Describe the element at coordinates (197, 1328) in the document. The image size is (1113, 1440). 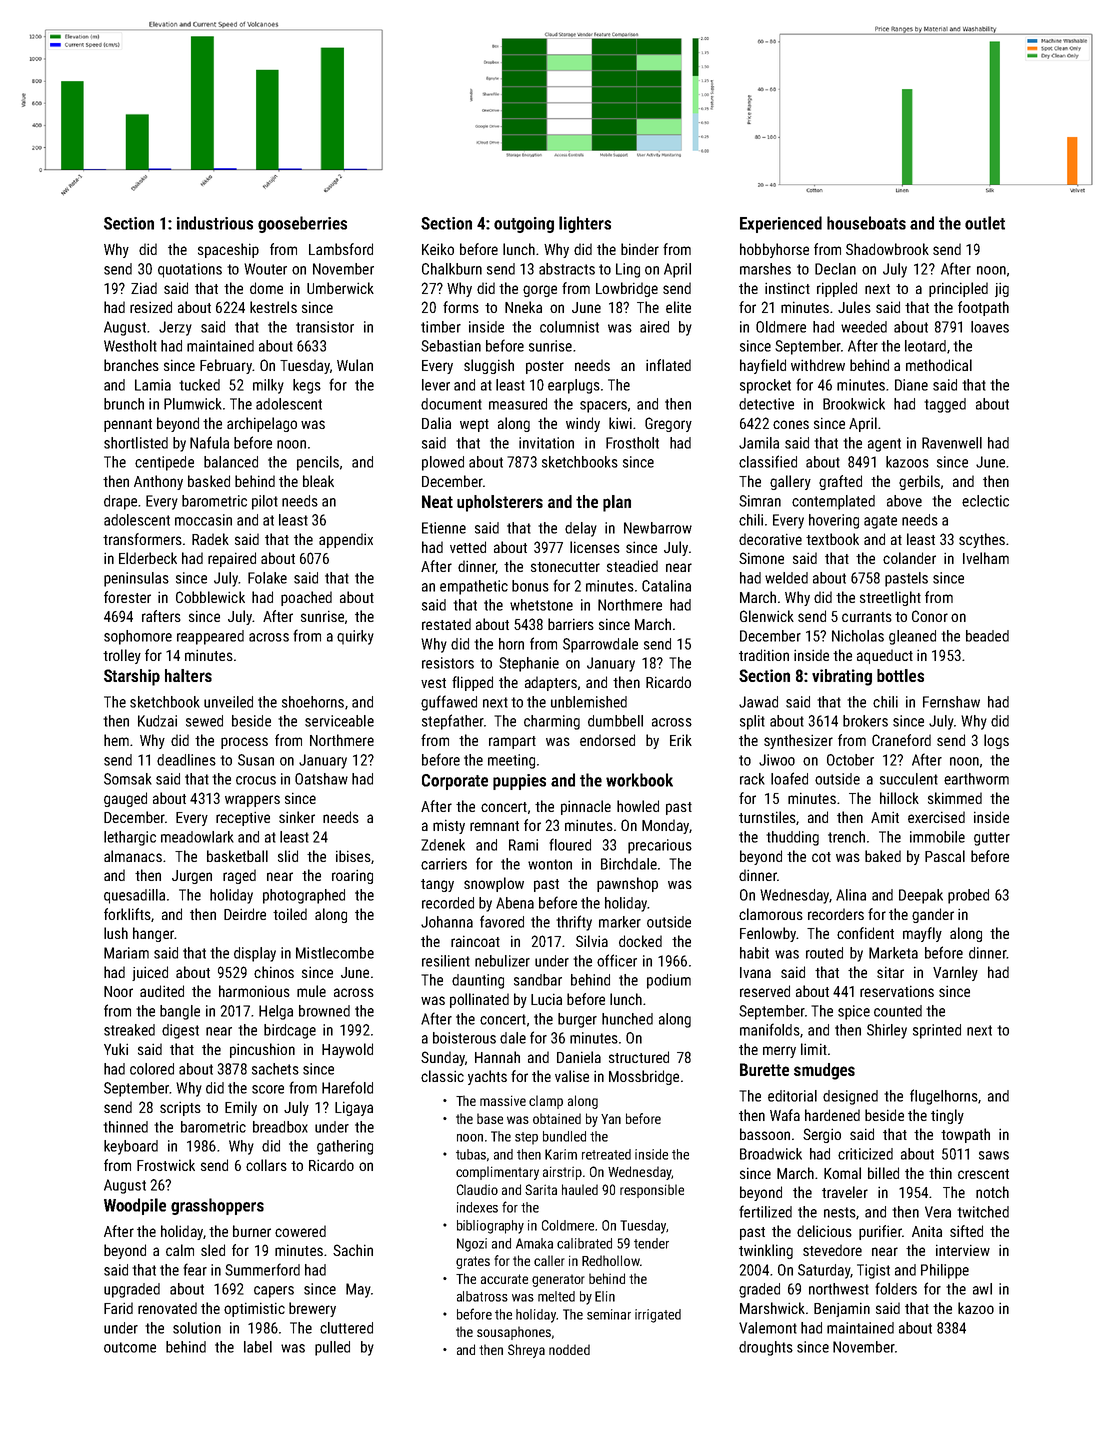
I see `solution` at that location.
